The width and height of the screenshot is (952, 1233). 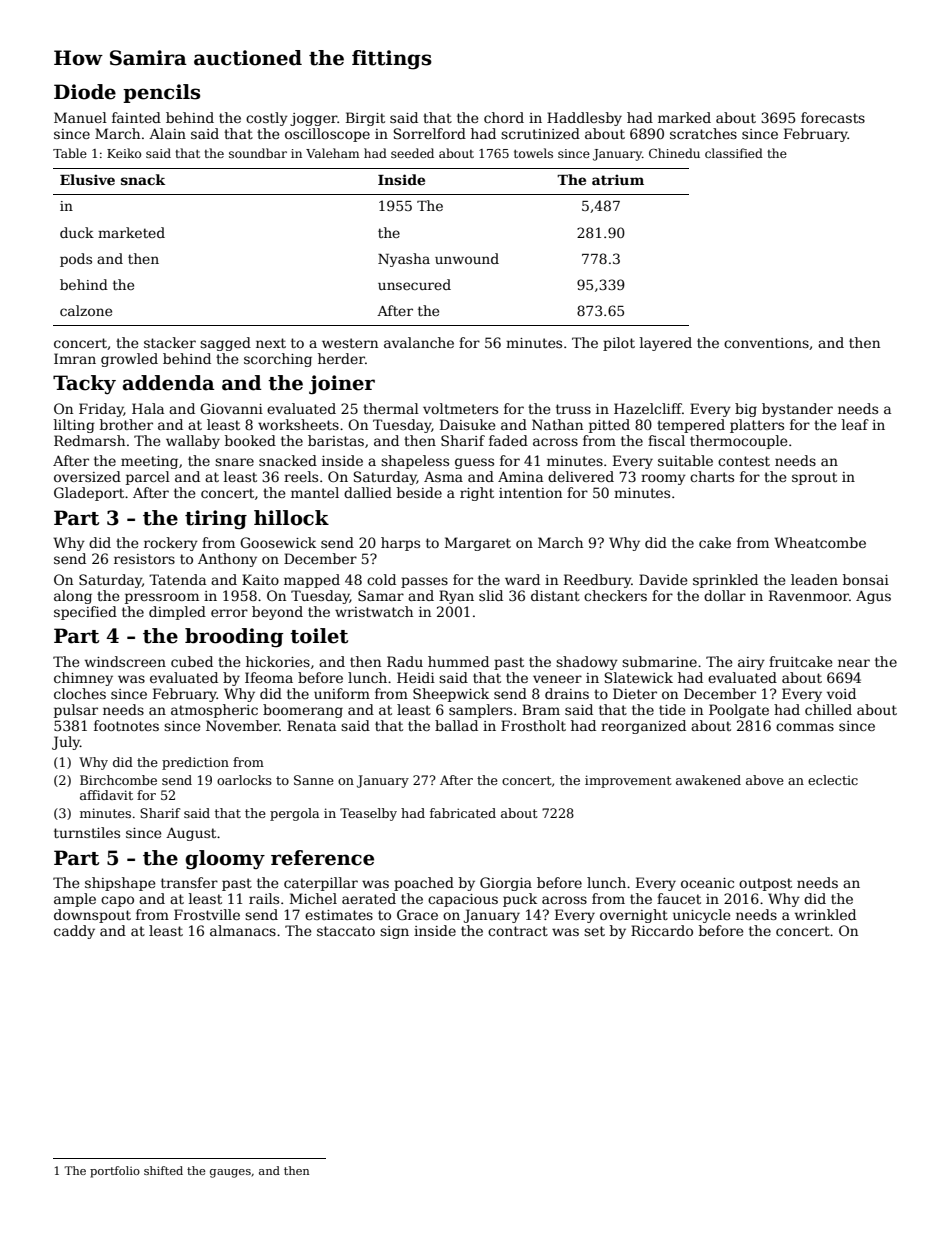 What do you see at coordinates (520, 900) in the screenshot?
I see `puck` at bounding box center [520, 900].
